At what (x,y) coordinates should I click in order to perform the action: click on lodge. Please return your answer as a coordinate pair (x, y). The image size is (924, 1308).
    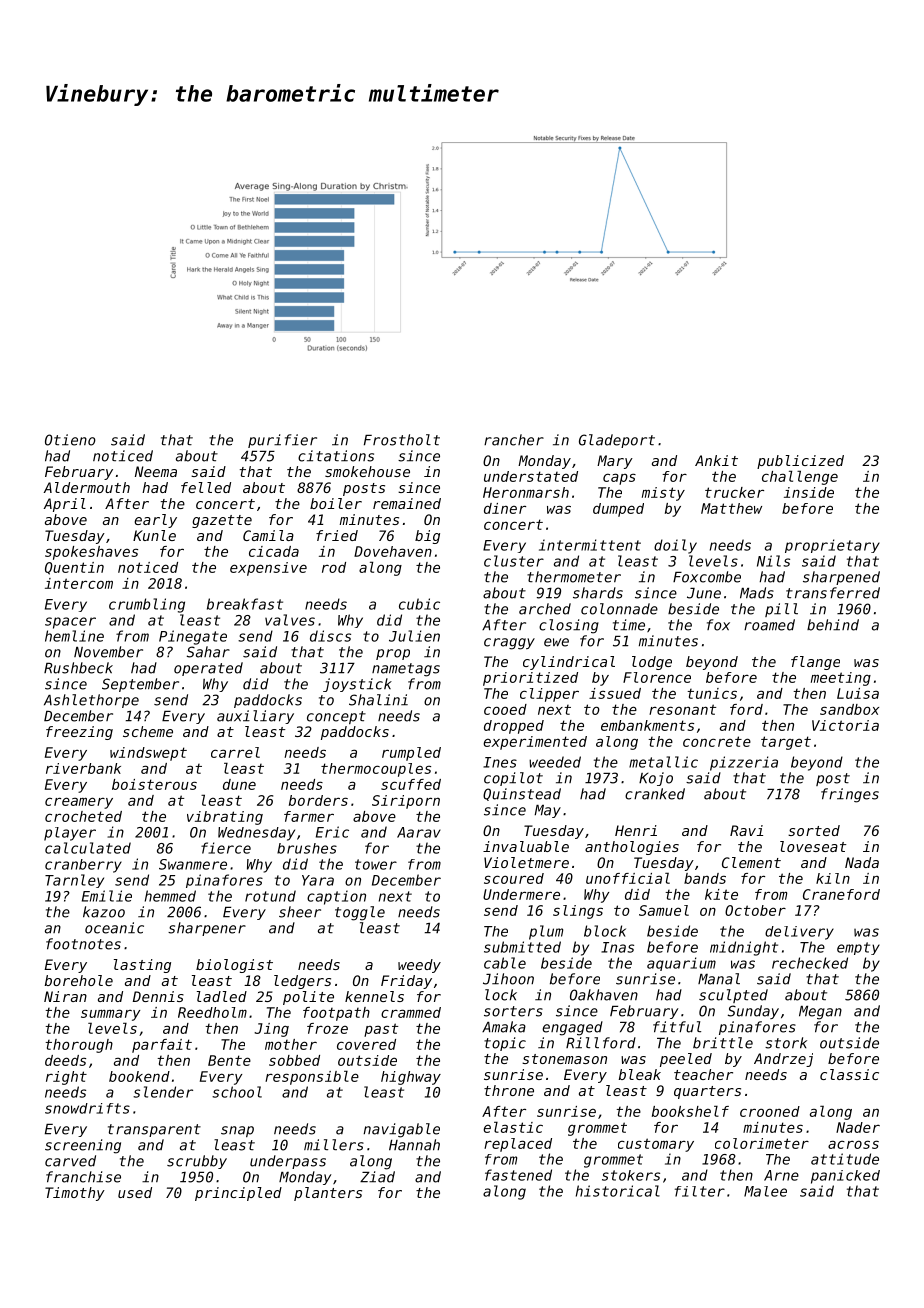
    Looking at the image, I should click on (652, 663).
